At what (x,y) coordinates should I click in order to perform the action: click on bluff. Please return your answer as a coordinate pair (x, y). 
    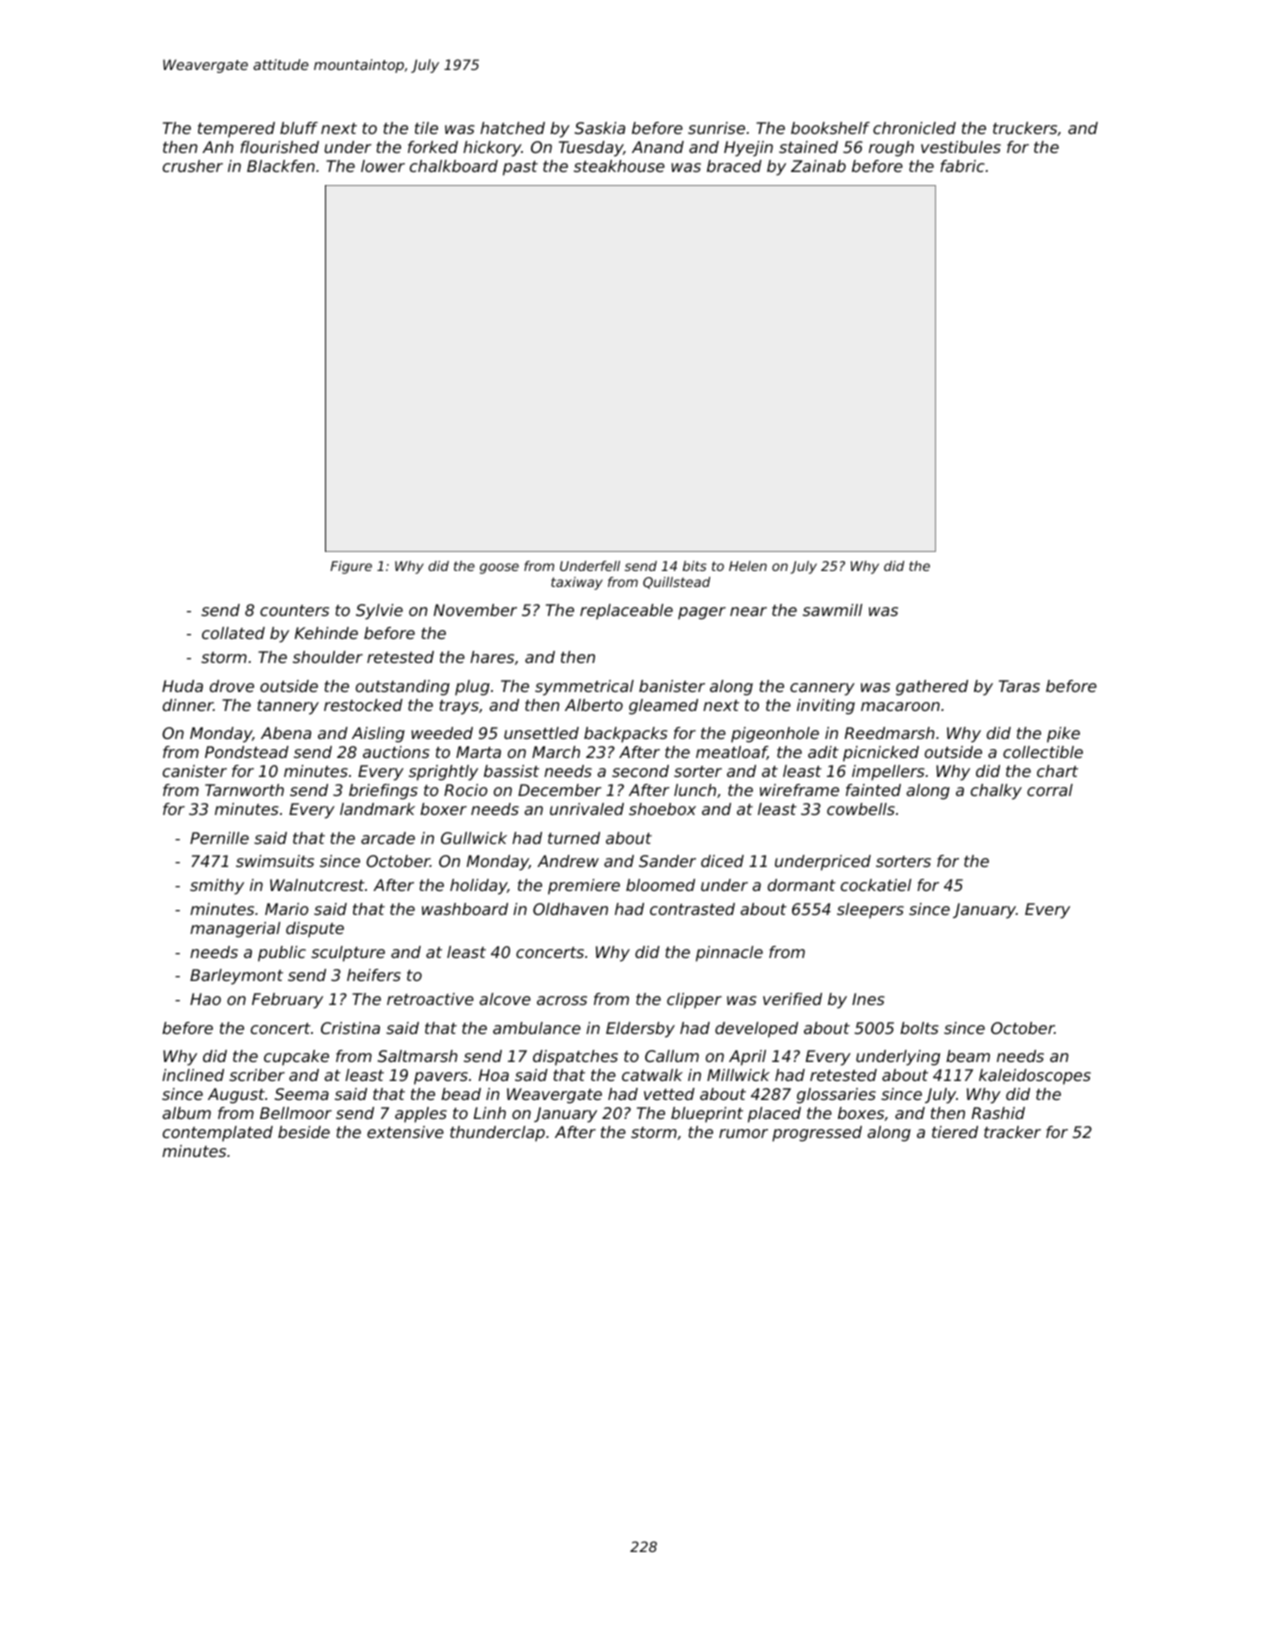
    Looking at the image, I should click on (299, 128).
